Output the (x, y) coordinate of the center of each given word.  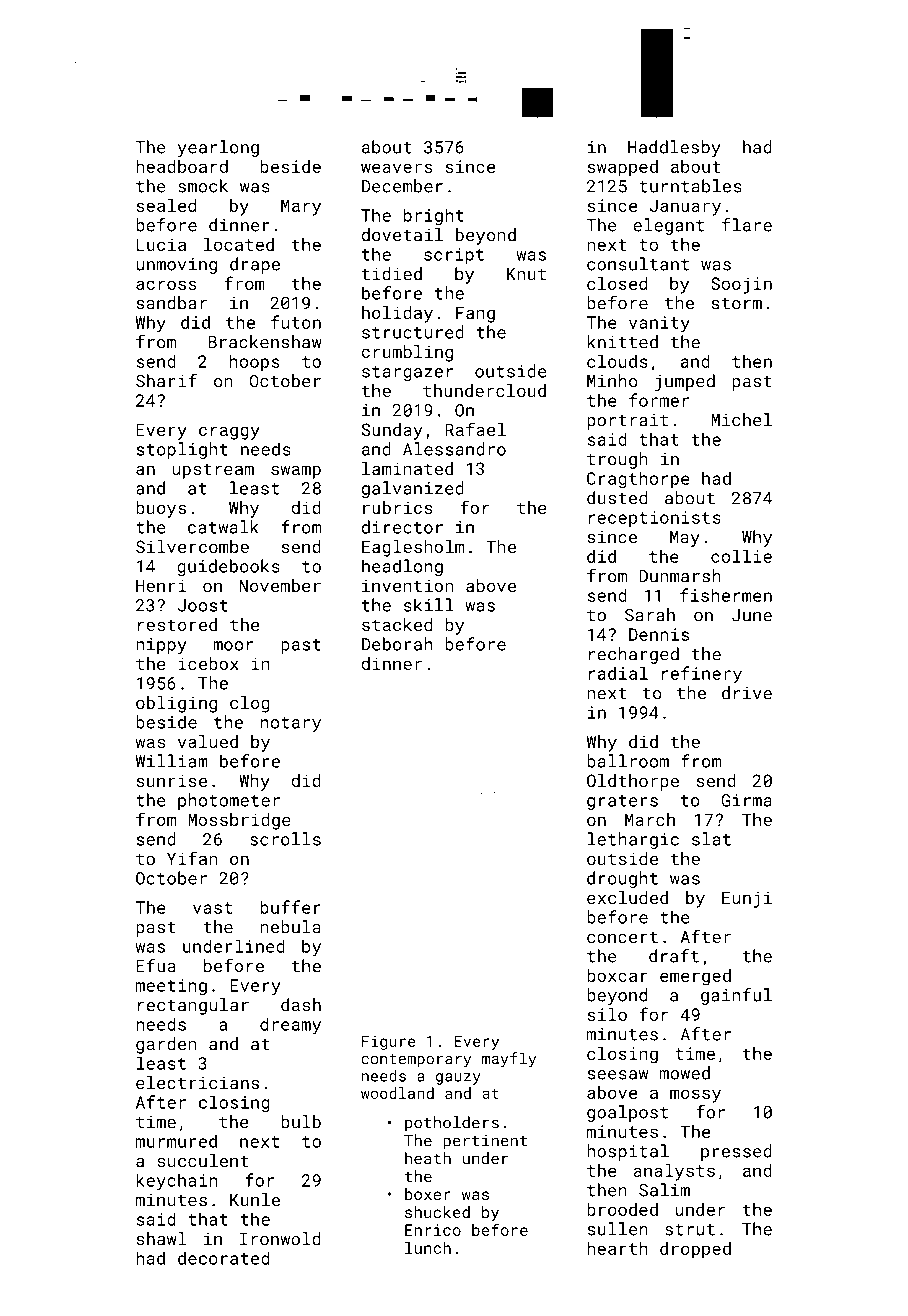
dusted (617, 498)
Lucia (161, 244)
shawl (162, 1239)
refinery (702, 675)
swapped (622, 168)
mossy (695, 1096)
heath (428, 1158)
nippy (161, 646)
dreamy (290, 1026)
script (454, 256)
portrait (627, 422)
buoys (161, 509)
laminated (407, 468)
